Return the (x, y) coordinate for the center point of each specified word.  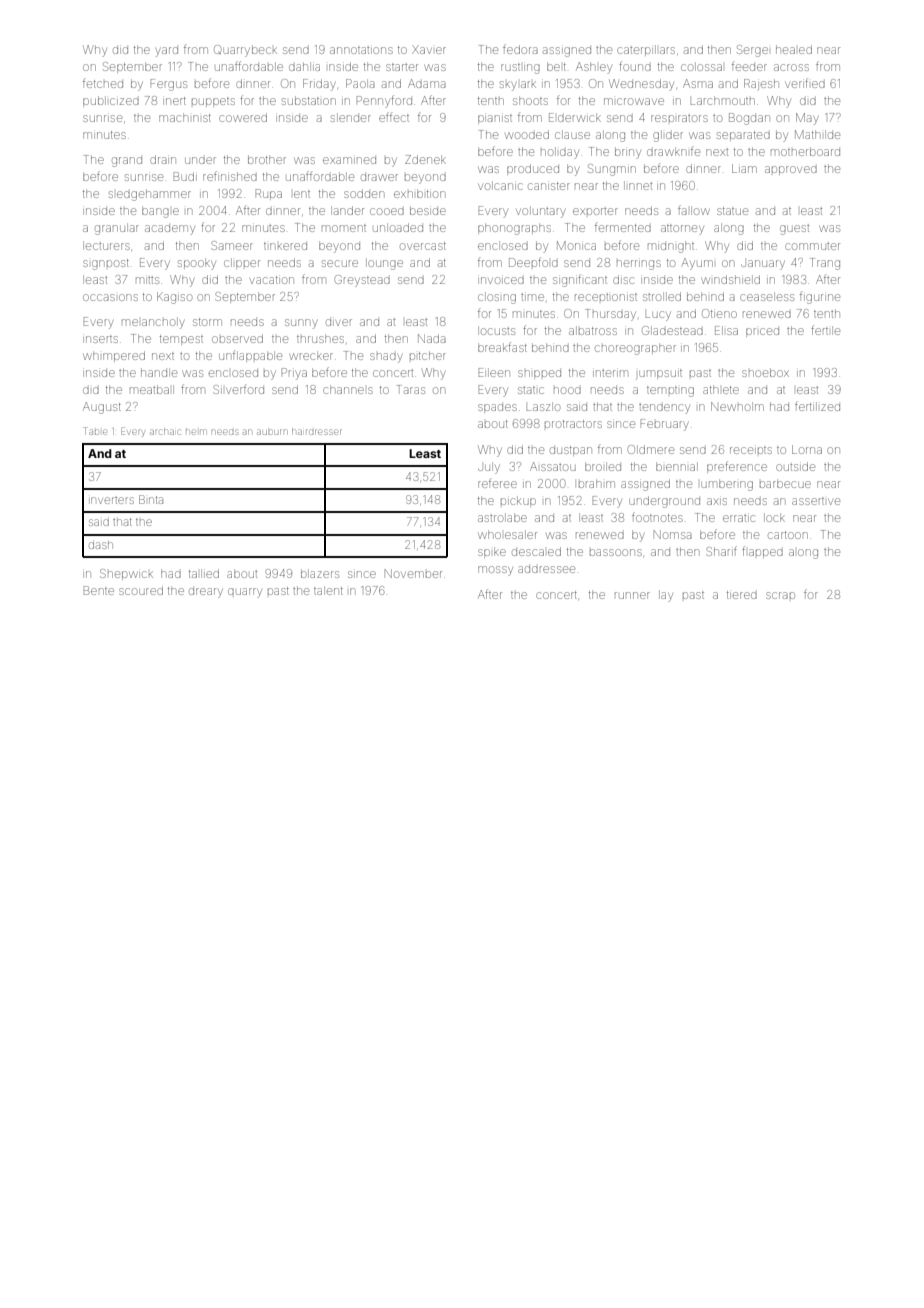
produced (533, 169)
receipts (751, 450)
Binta (151, 499)
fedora (520, 49)
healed (794, 49)
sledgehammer (150, 195)
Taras (411, 389)
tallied (204, 573)
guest (794, 230)
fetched (103, 84)
